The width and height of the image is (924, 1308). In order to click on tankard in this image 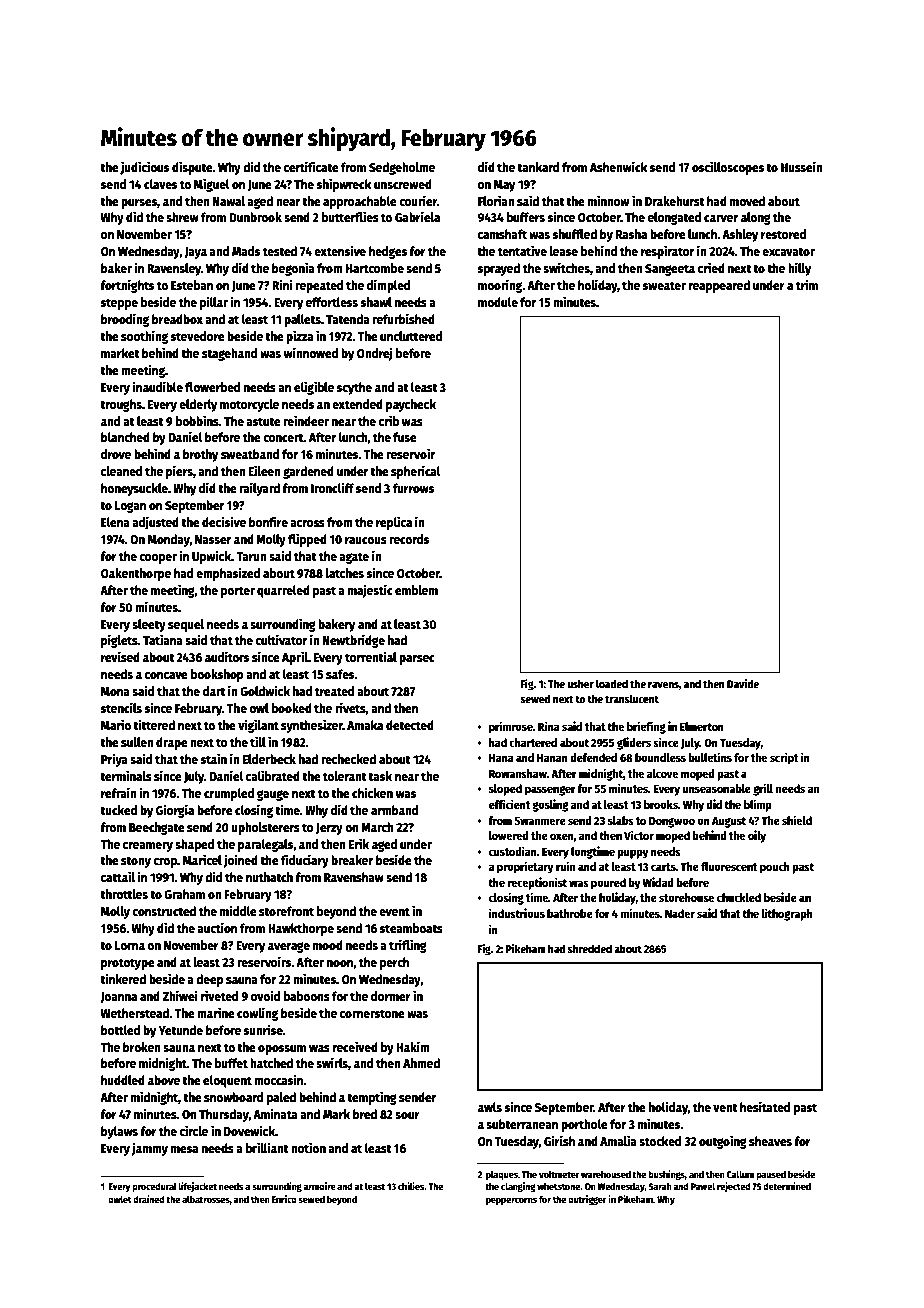, I will do `click(538, 167)`.
